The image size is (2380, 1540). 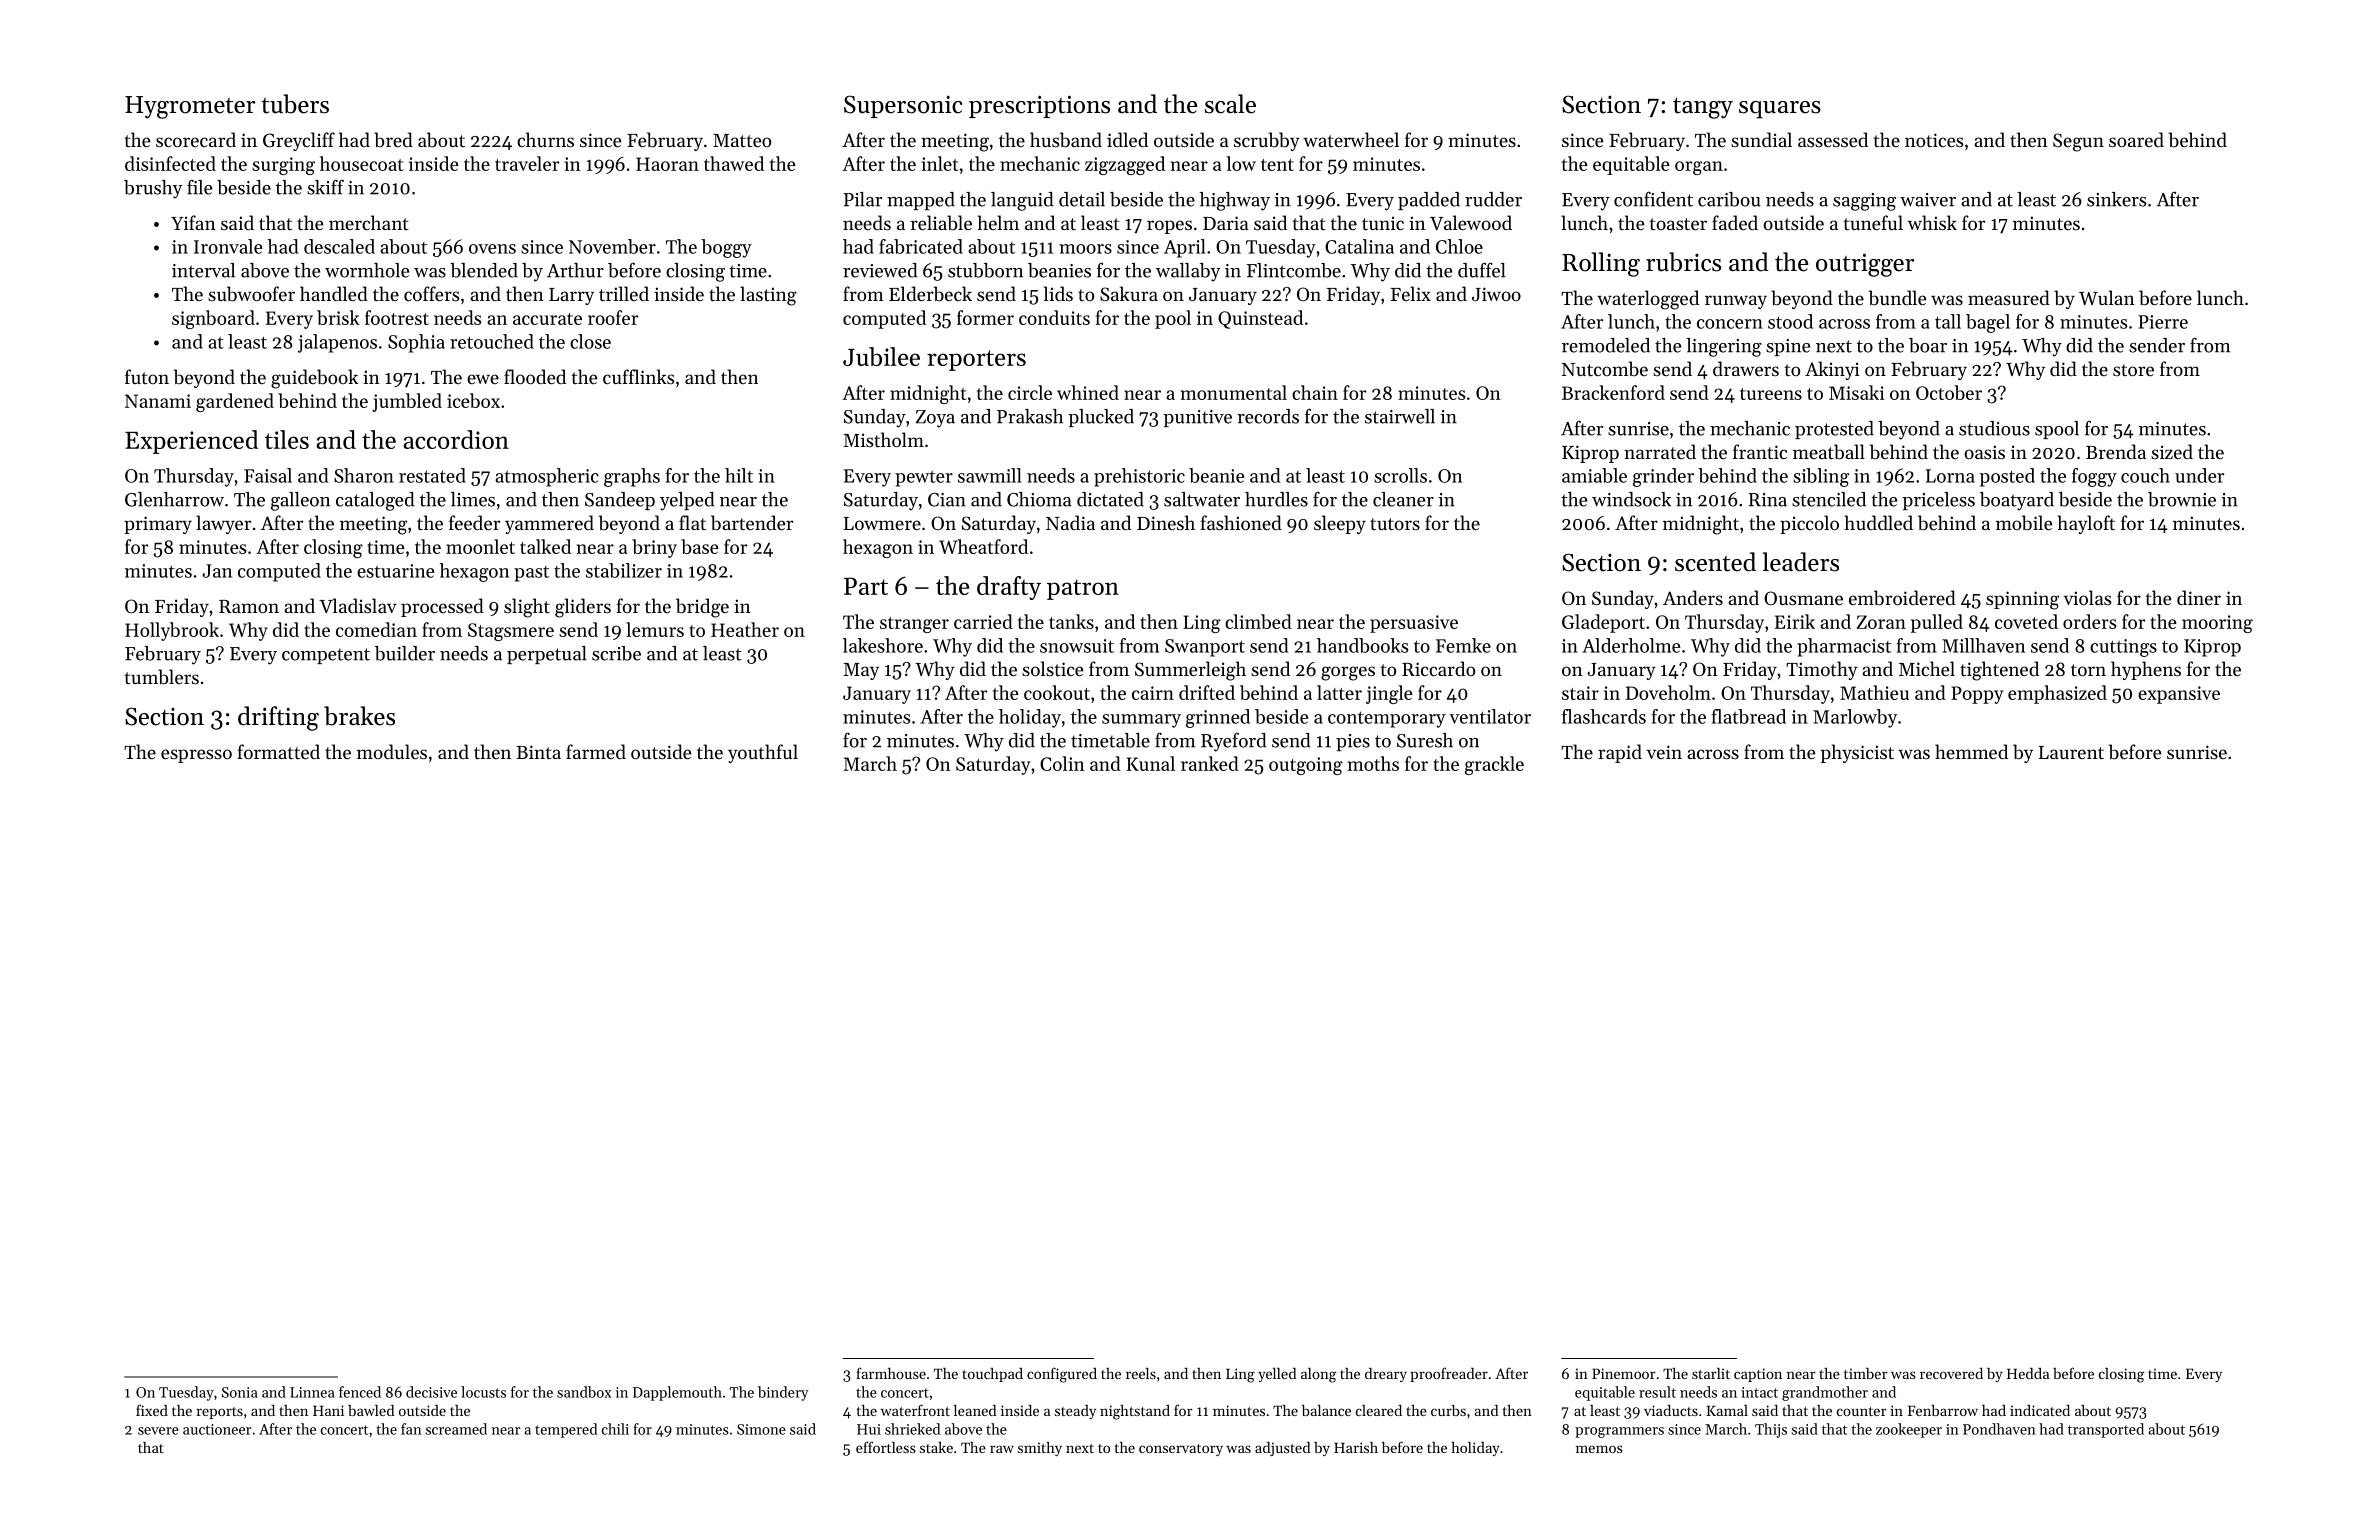 I want to click on Brackenford, so click(x=1613, y=392).
